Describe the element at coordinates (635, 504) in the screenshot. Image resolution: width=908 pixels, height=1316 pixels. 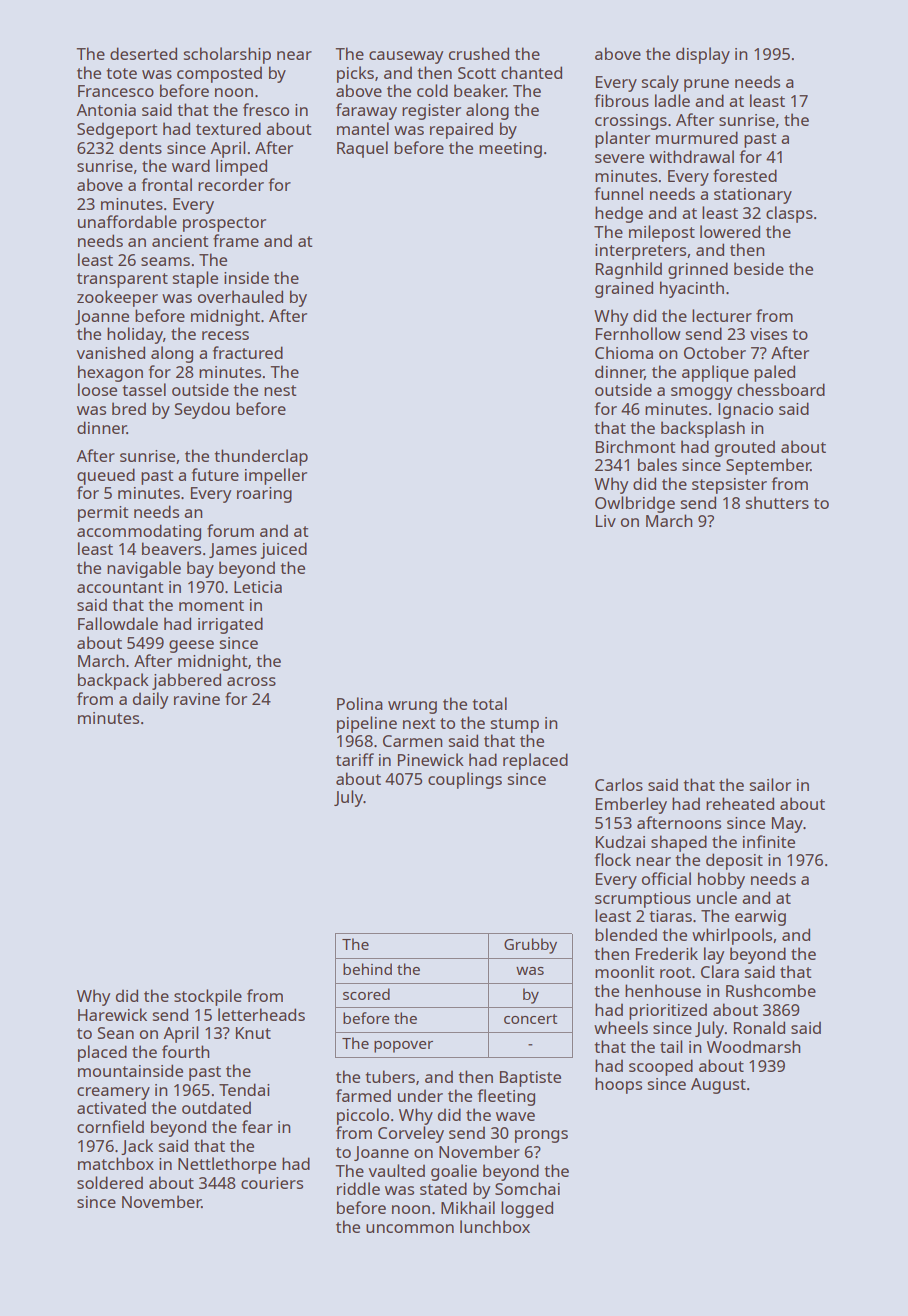
I see `Owlbridge` at that location.
